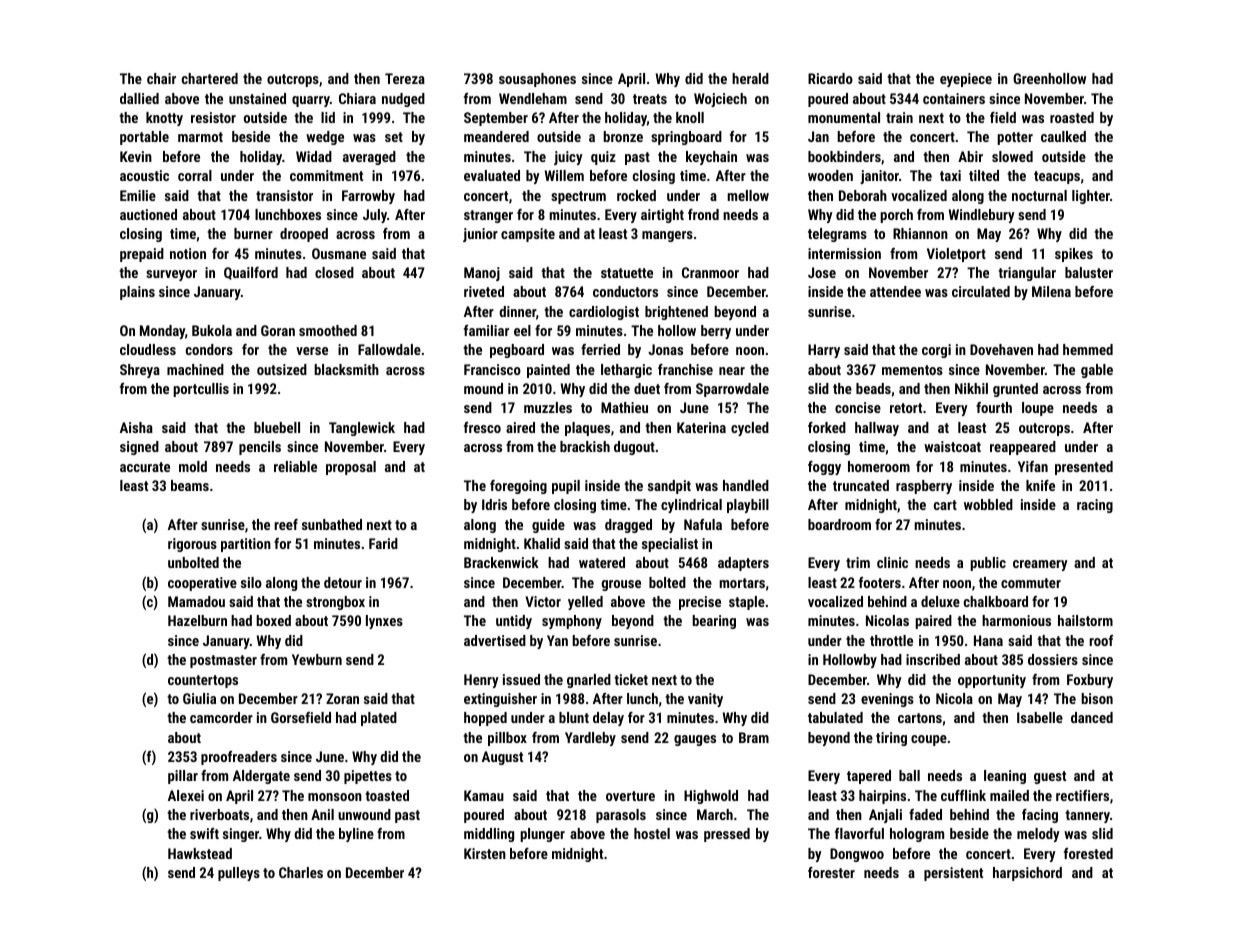 The image size is (1233, 952). What do you see at coordinates (839, 524) in the screenshot?
I see `boardroom` at bounding box center [839, 524].
